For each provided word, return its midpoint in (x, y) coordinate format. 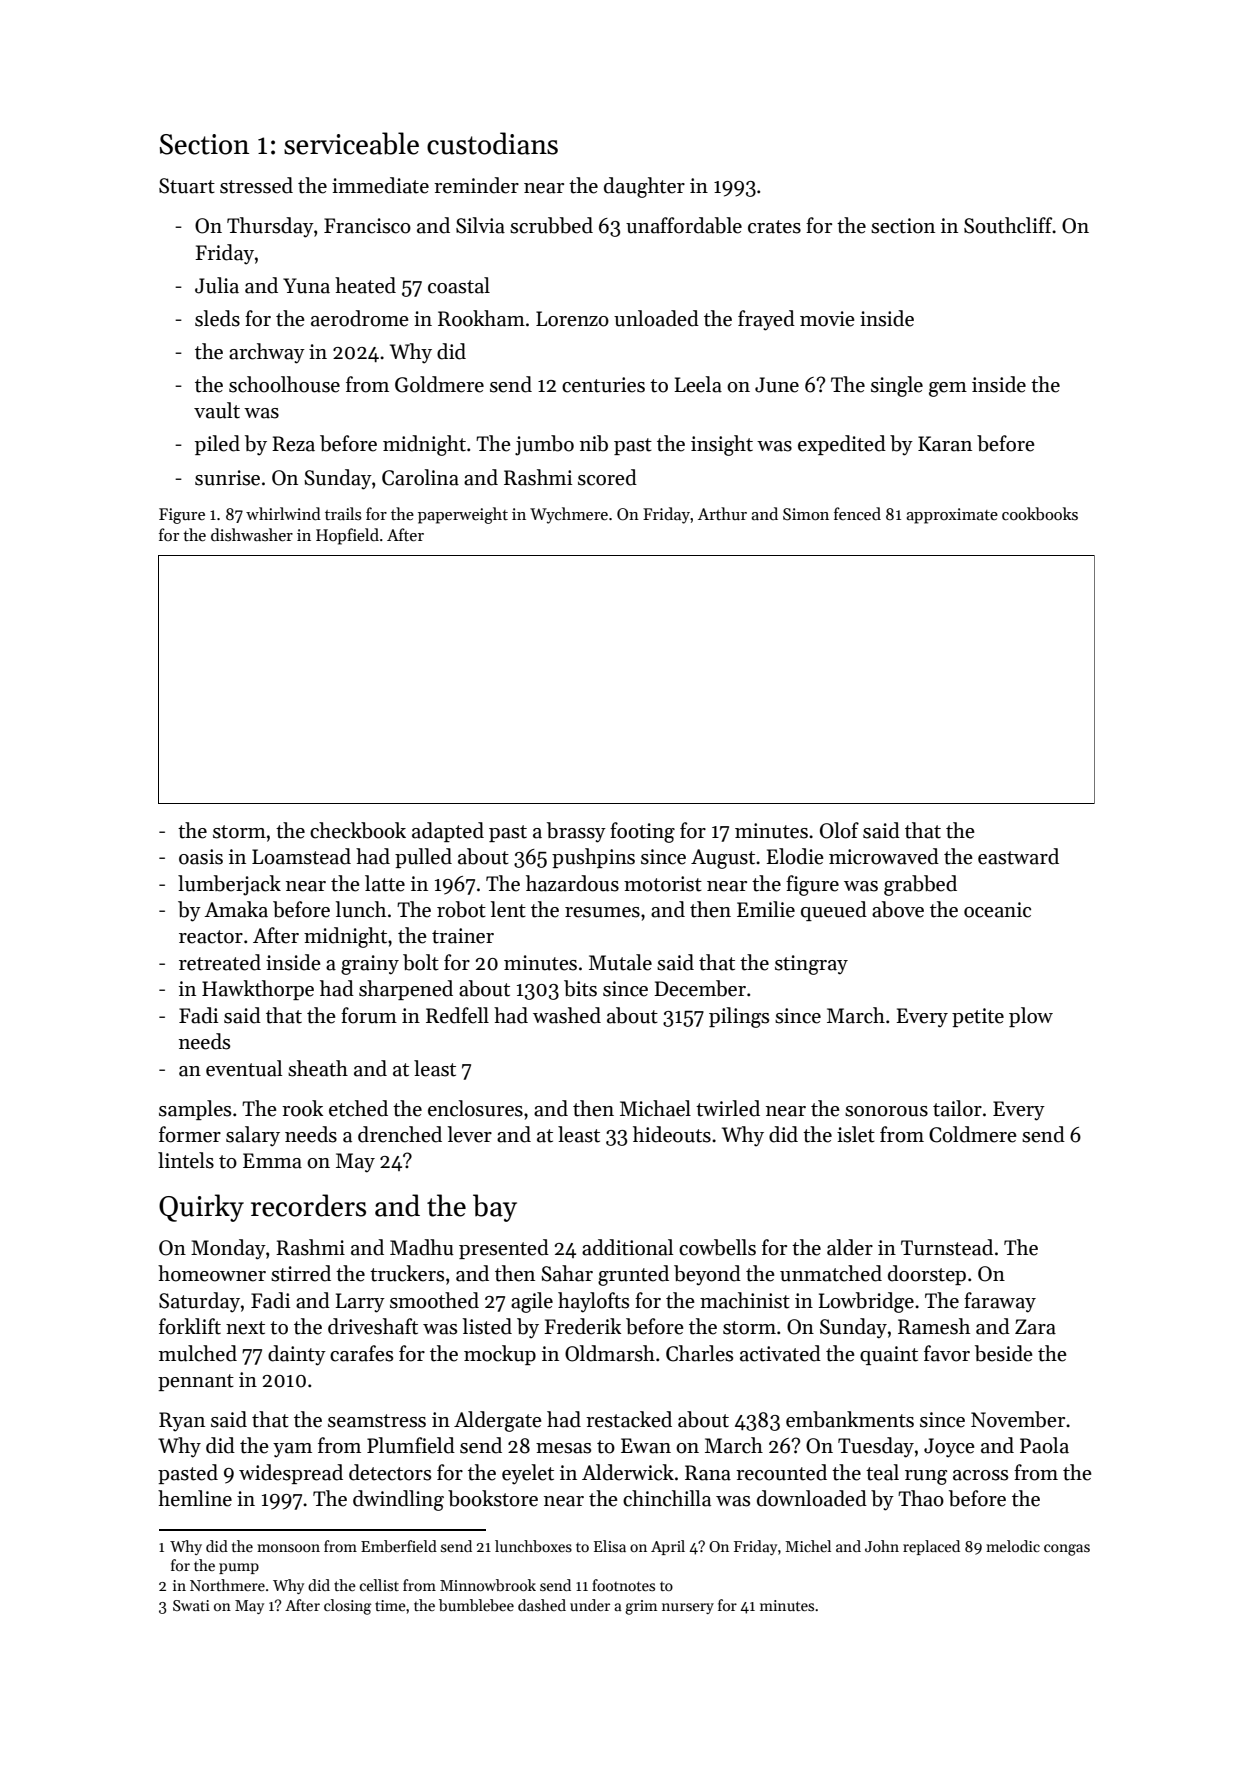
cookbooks (1040, 514)
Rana (708, 1473)
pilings (739, 1017)
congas (1067, 1550)
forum (369, 1015)
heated (365, 285)
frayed (766, 320)
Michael (655, 1108)
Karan (945, 444)
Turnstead (947, 1247)
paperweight (463, 515)
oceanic (997, 910)
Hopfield (347, 536)
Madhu (422, 1247)
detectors (390, 1472)
